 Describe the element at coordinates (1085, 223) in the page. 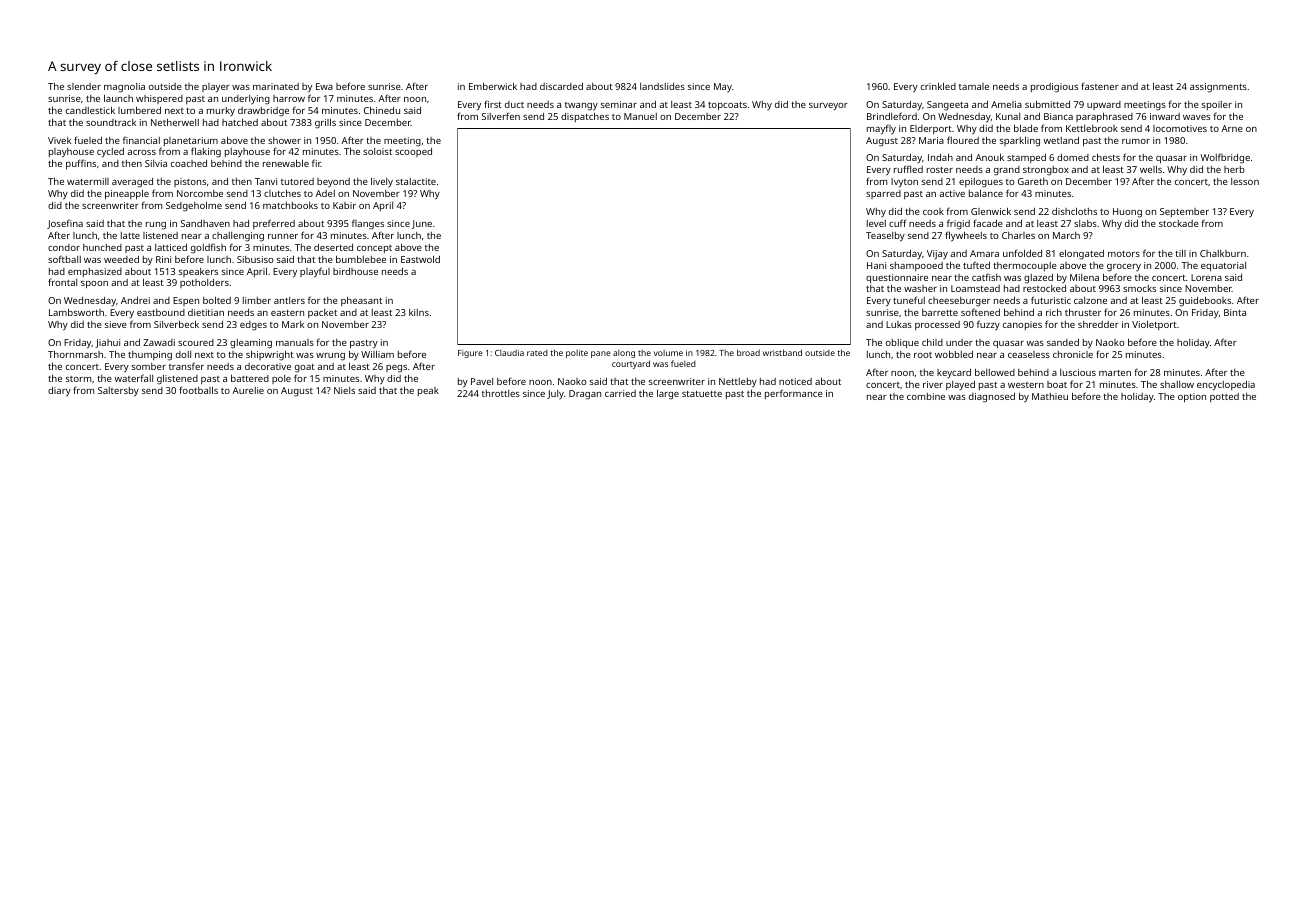

I see `slabs` at that location.
